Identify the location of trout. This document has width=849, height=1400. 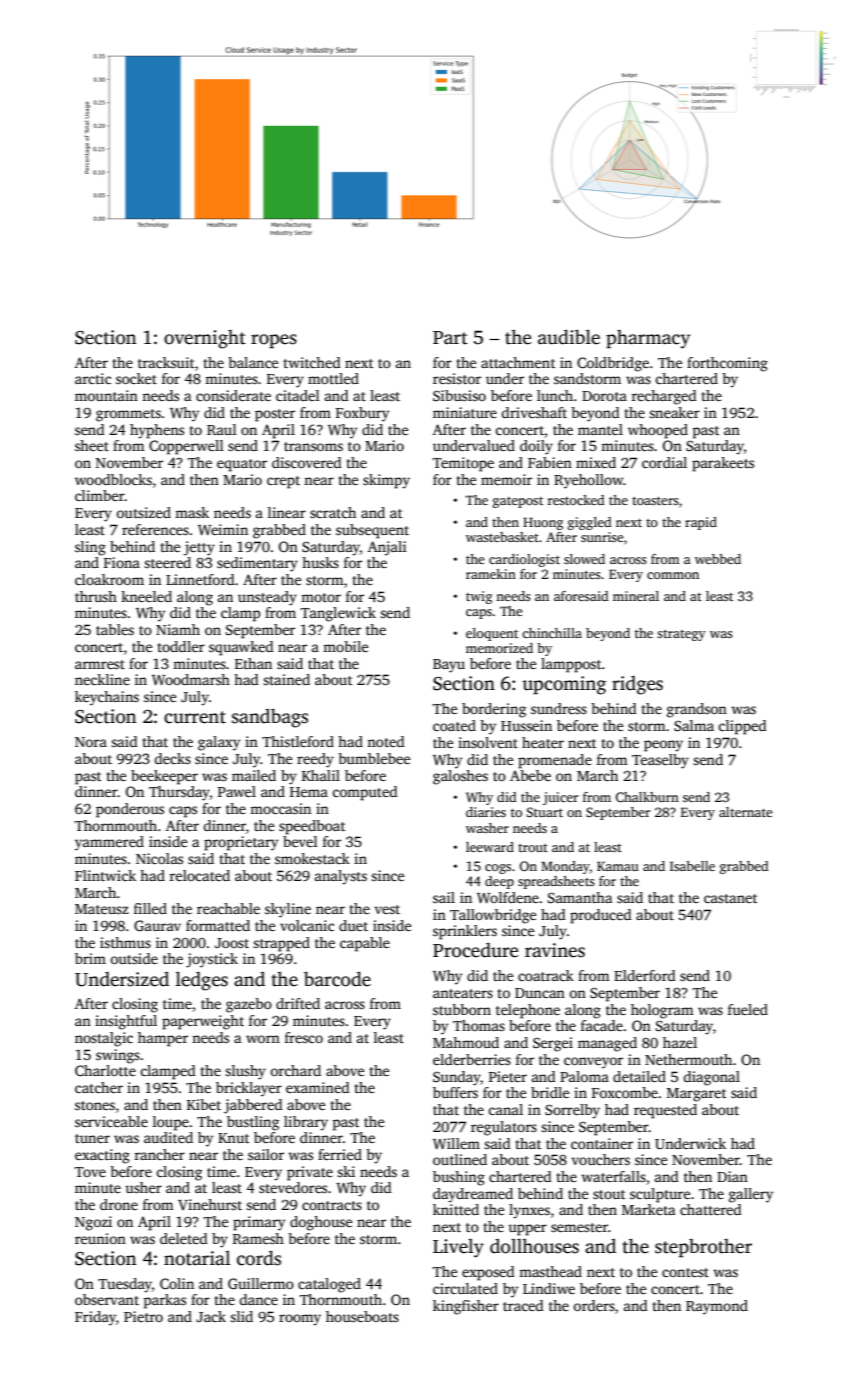
(533, 848).
